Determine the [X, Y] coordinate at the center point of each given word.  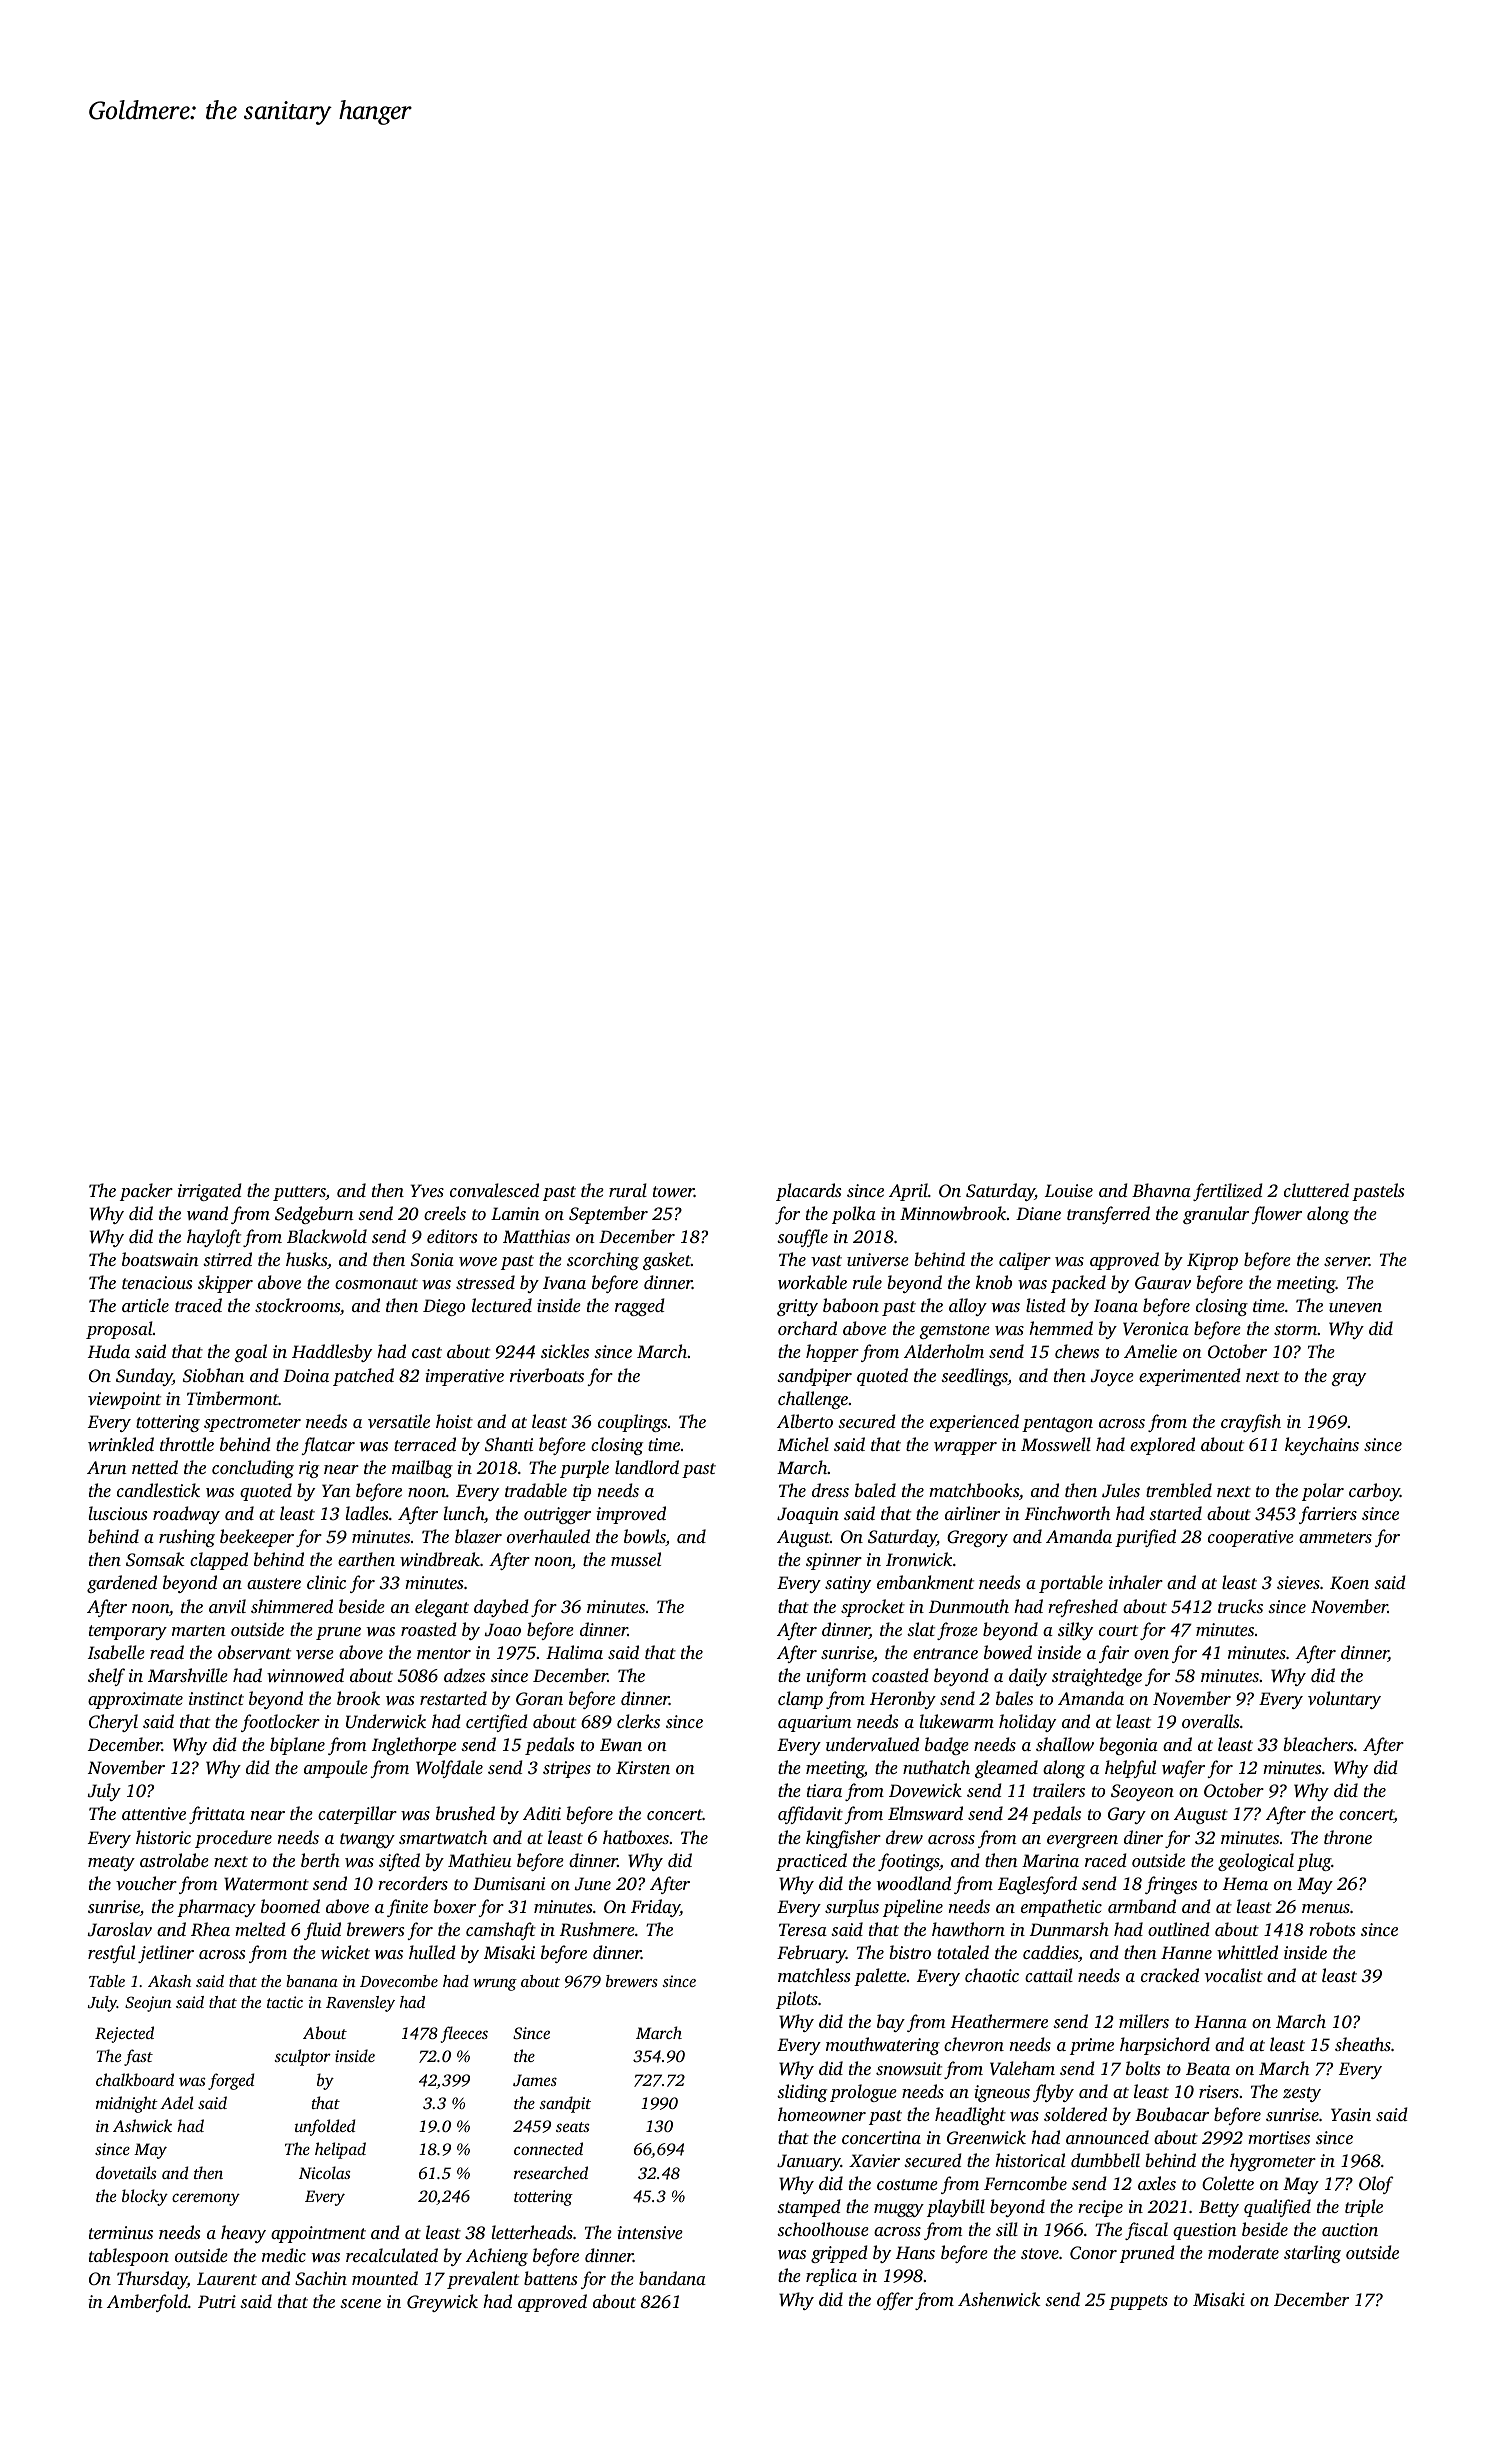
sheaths [1363, 2044]
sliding [802, 2093]
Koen [1349, 1583]
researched [551, 2172]
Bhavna [1161, 1190]
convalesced [494, 1190]
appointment [318, 2234]
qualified [1277, 2208]
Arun [107, 1467]
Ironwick [919, 1559]
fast [138, 2057]
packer [146, 1192]
